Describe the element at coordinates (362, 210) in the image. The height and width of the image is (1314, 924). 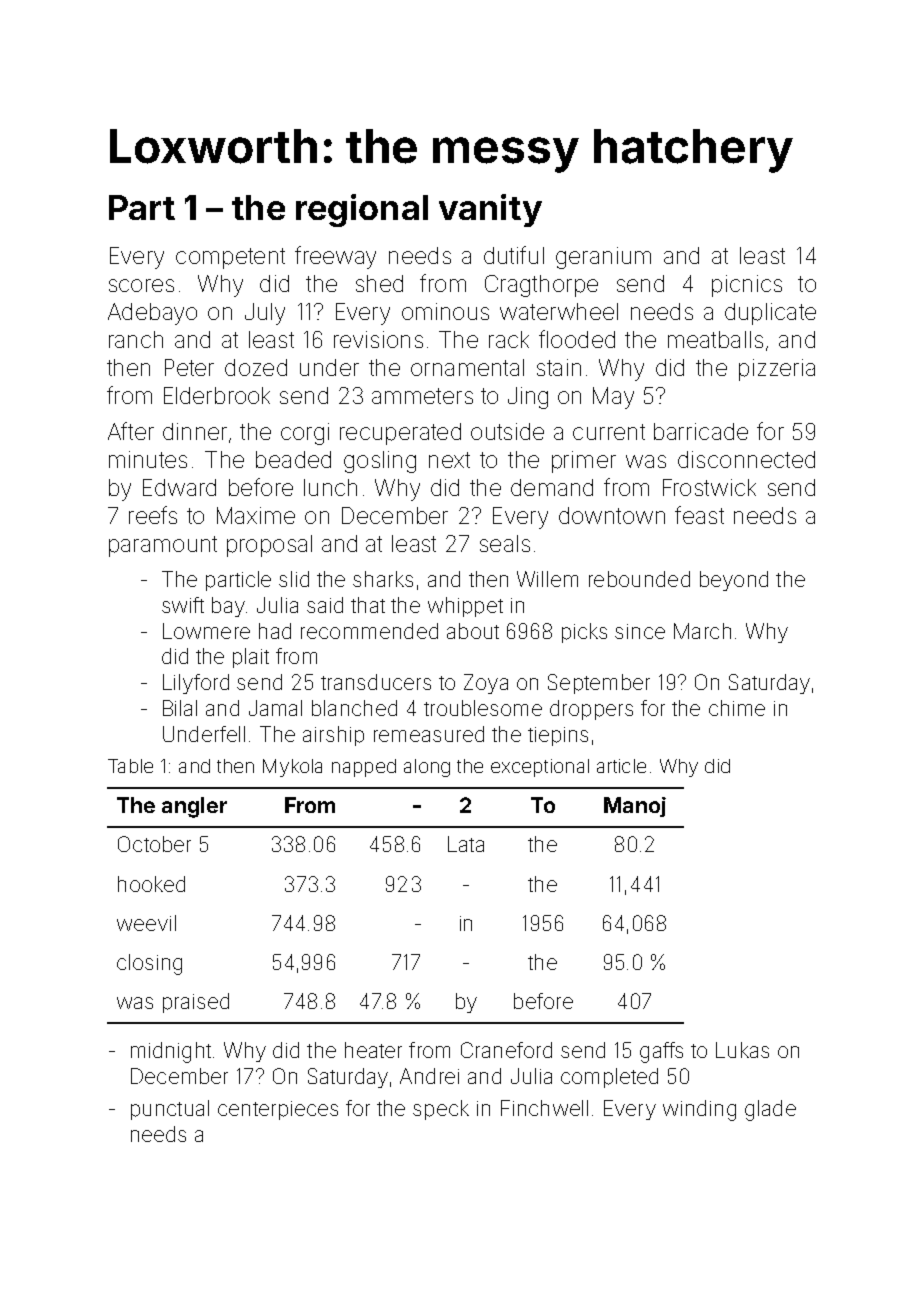
I see `regional` at that location.
